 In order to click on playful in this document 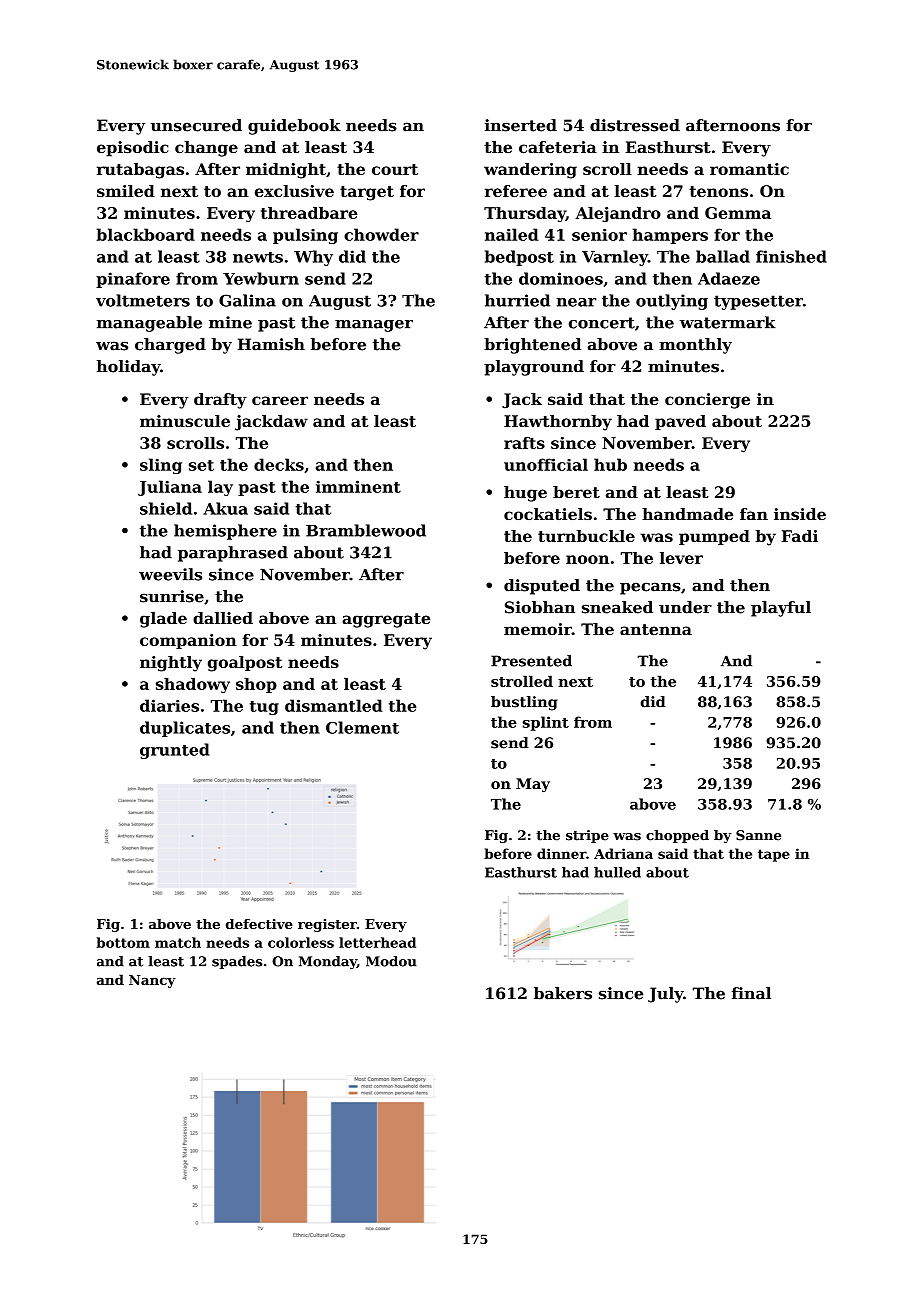, I will do `click(781, 609)`.
